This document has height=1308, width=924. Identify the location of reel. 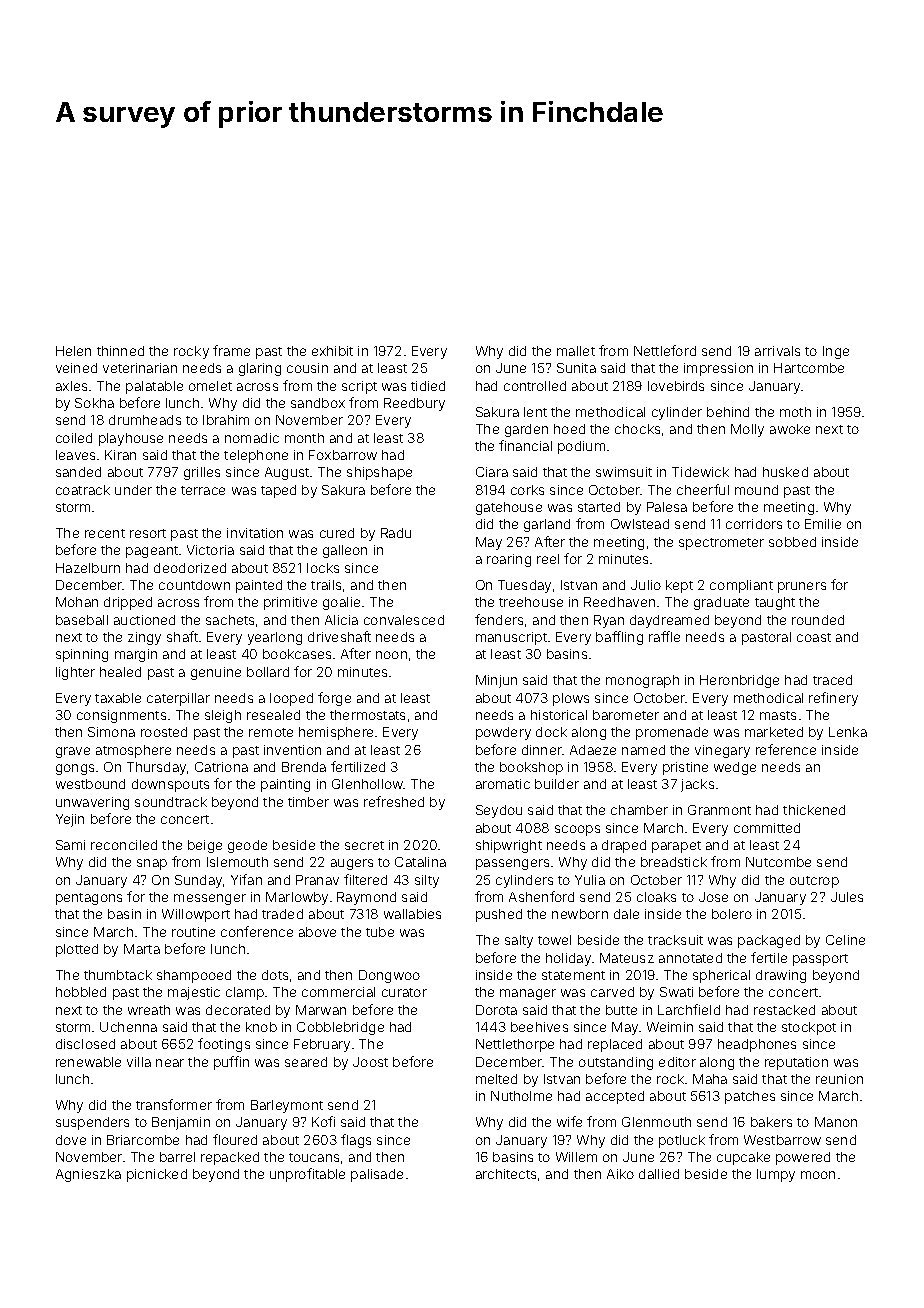
(548, 559).
